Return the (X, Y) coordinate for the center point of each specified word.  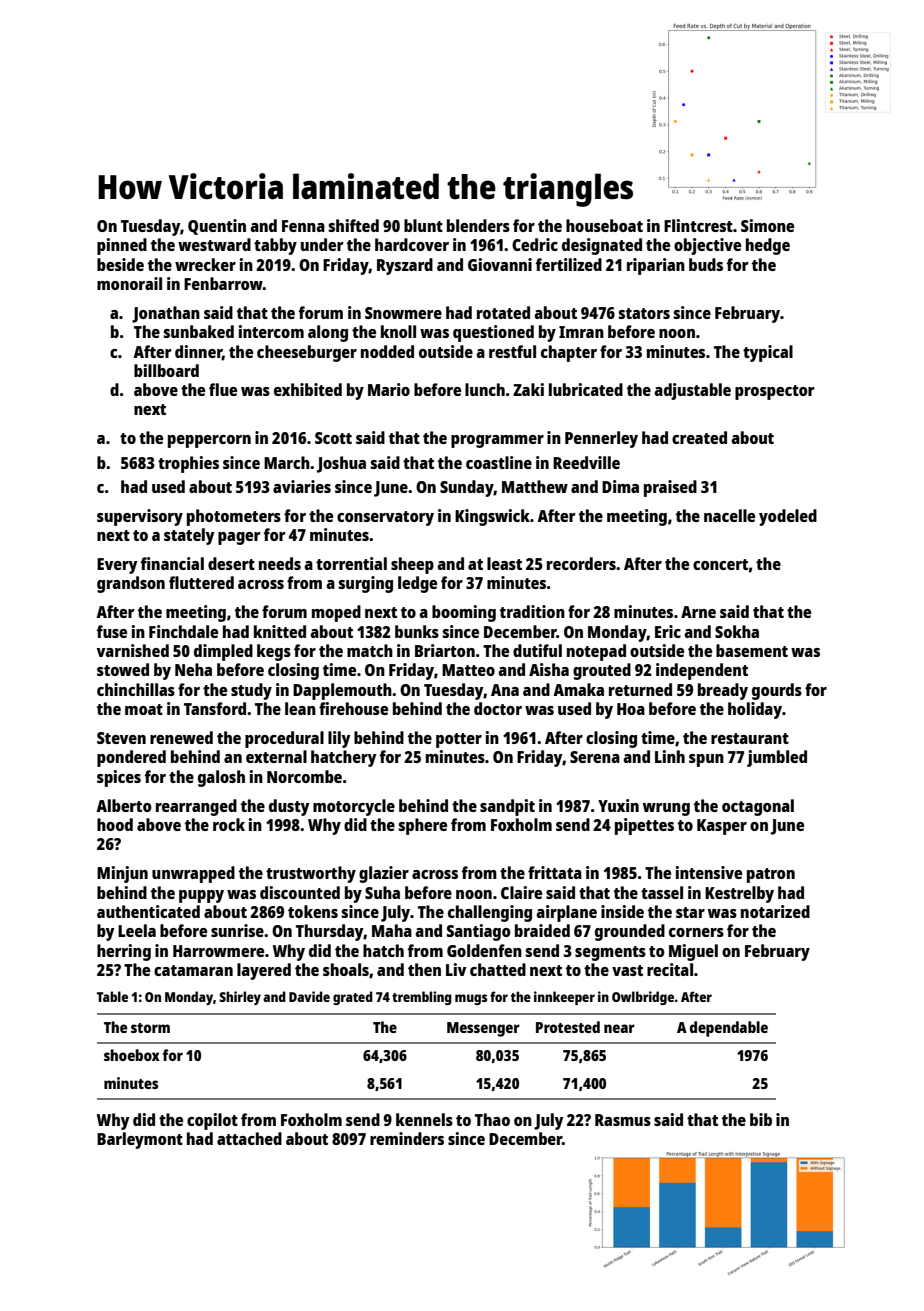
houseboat (604, 225)
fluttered (201, 582)
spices (119, 778)
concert (720, 564)
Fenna (303, 226)
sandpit (507, 807)
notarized (775, 911)
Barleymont (140, 1140)
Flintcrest (698, 225)
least (504, 563)
